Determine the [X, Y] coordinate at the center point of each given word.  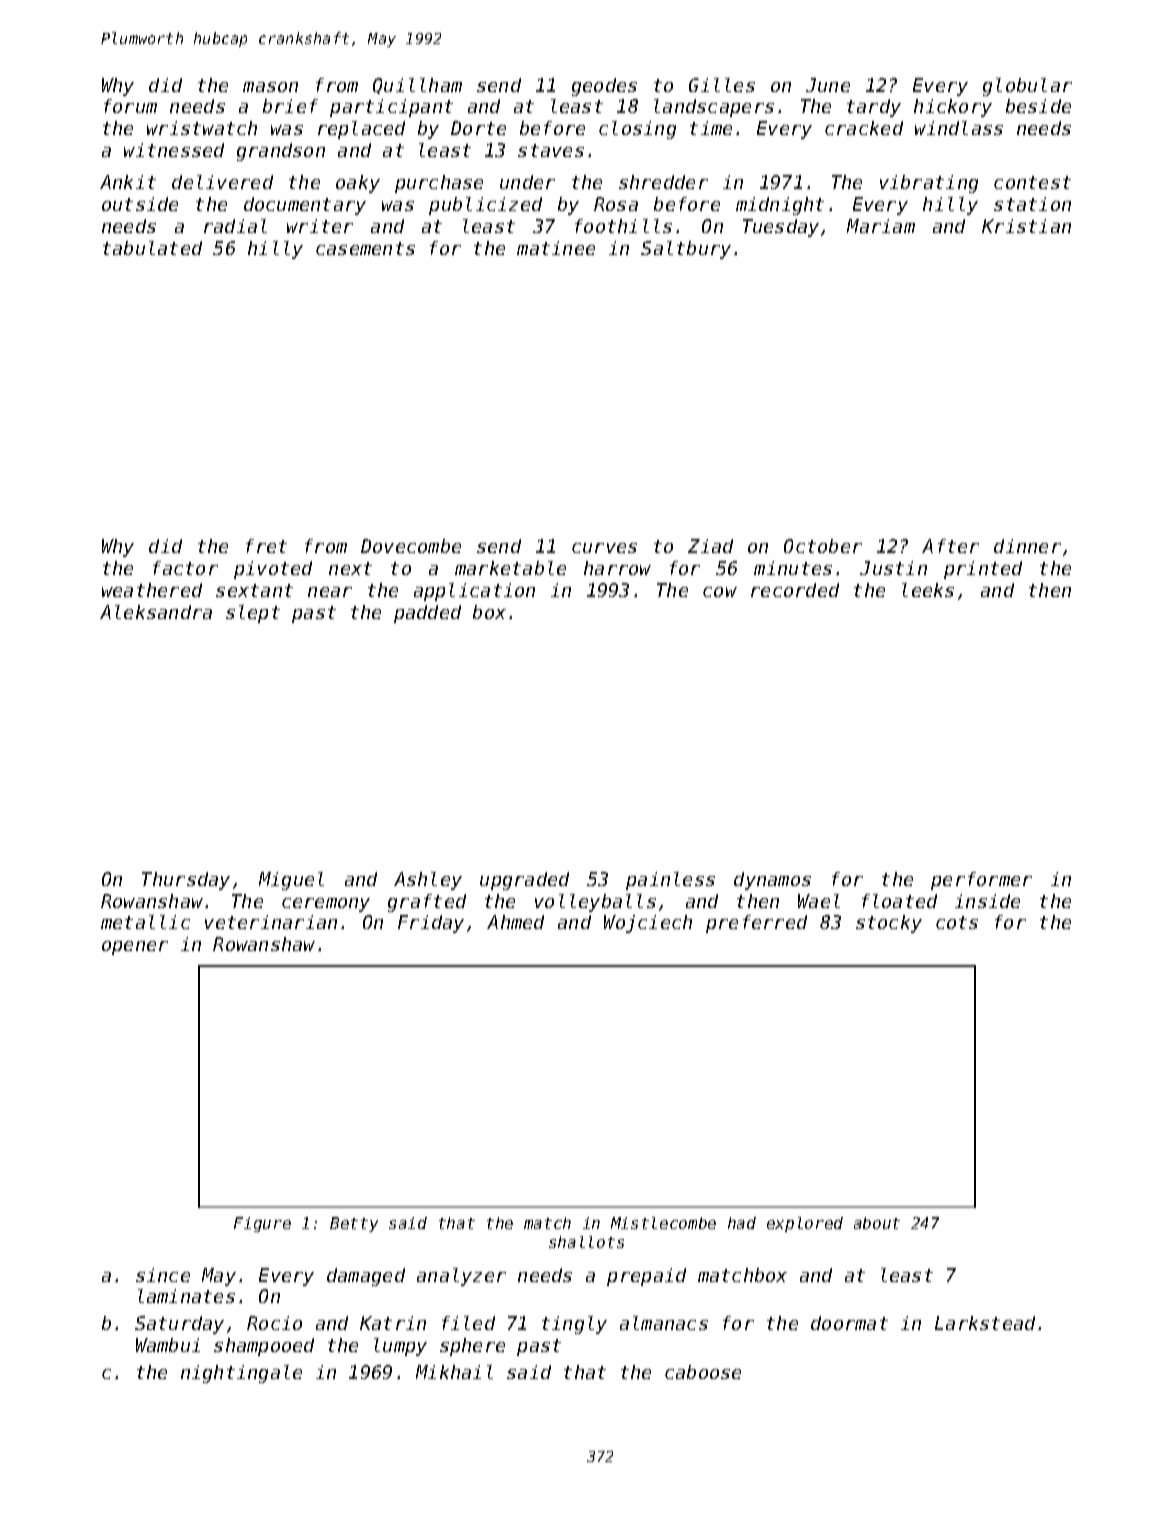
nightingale [241, 1374]
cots [957, 922]
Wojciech [648, 924]
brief [290, 106]
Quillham [417, 86]
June [828, 85]
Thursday [186, 881]
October [823, 546]
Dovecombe [411, 546]
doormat [849, 1323]
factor [185, 568]
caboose [703, 1372]
